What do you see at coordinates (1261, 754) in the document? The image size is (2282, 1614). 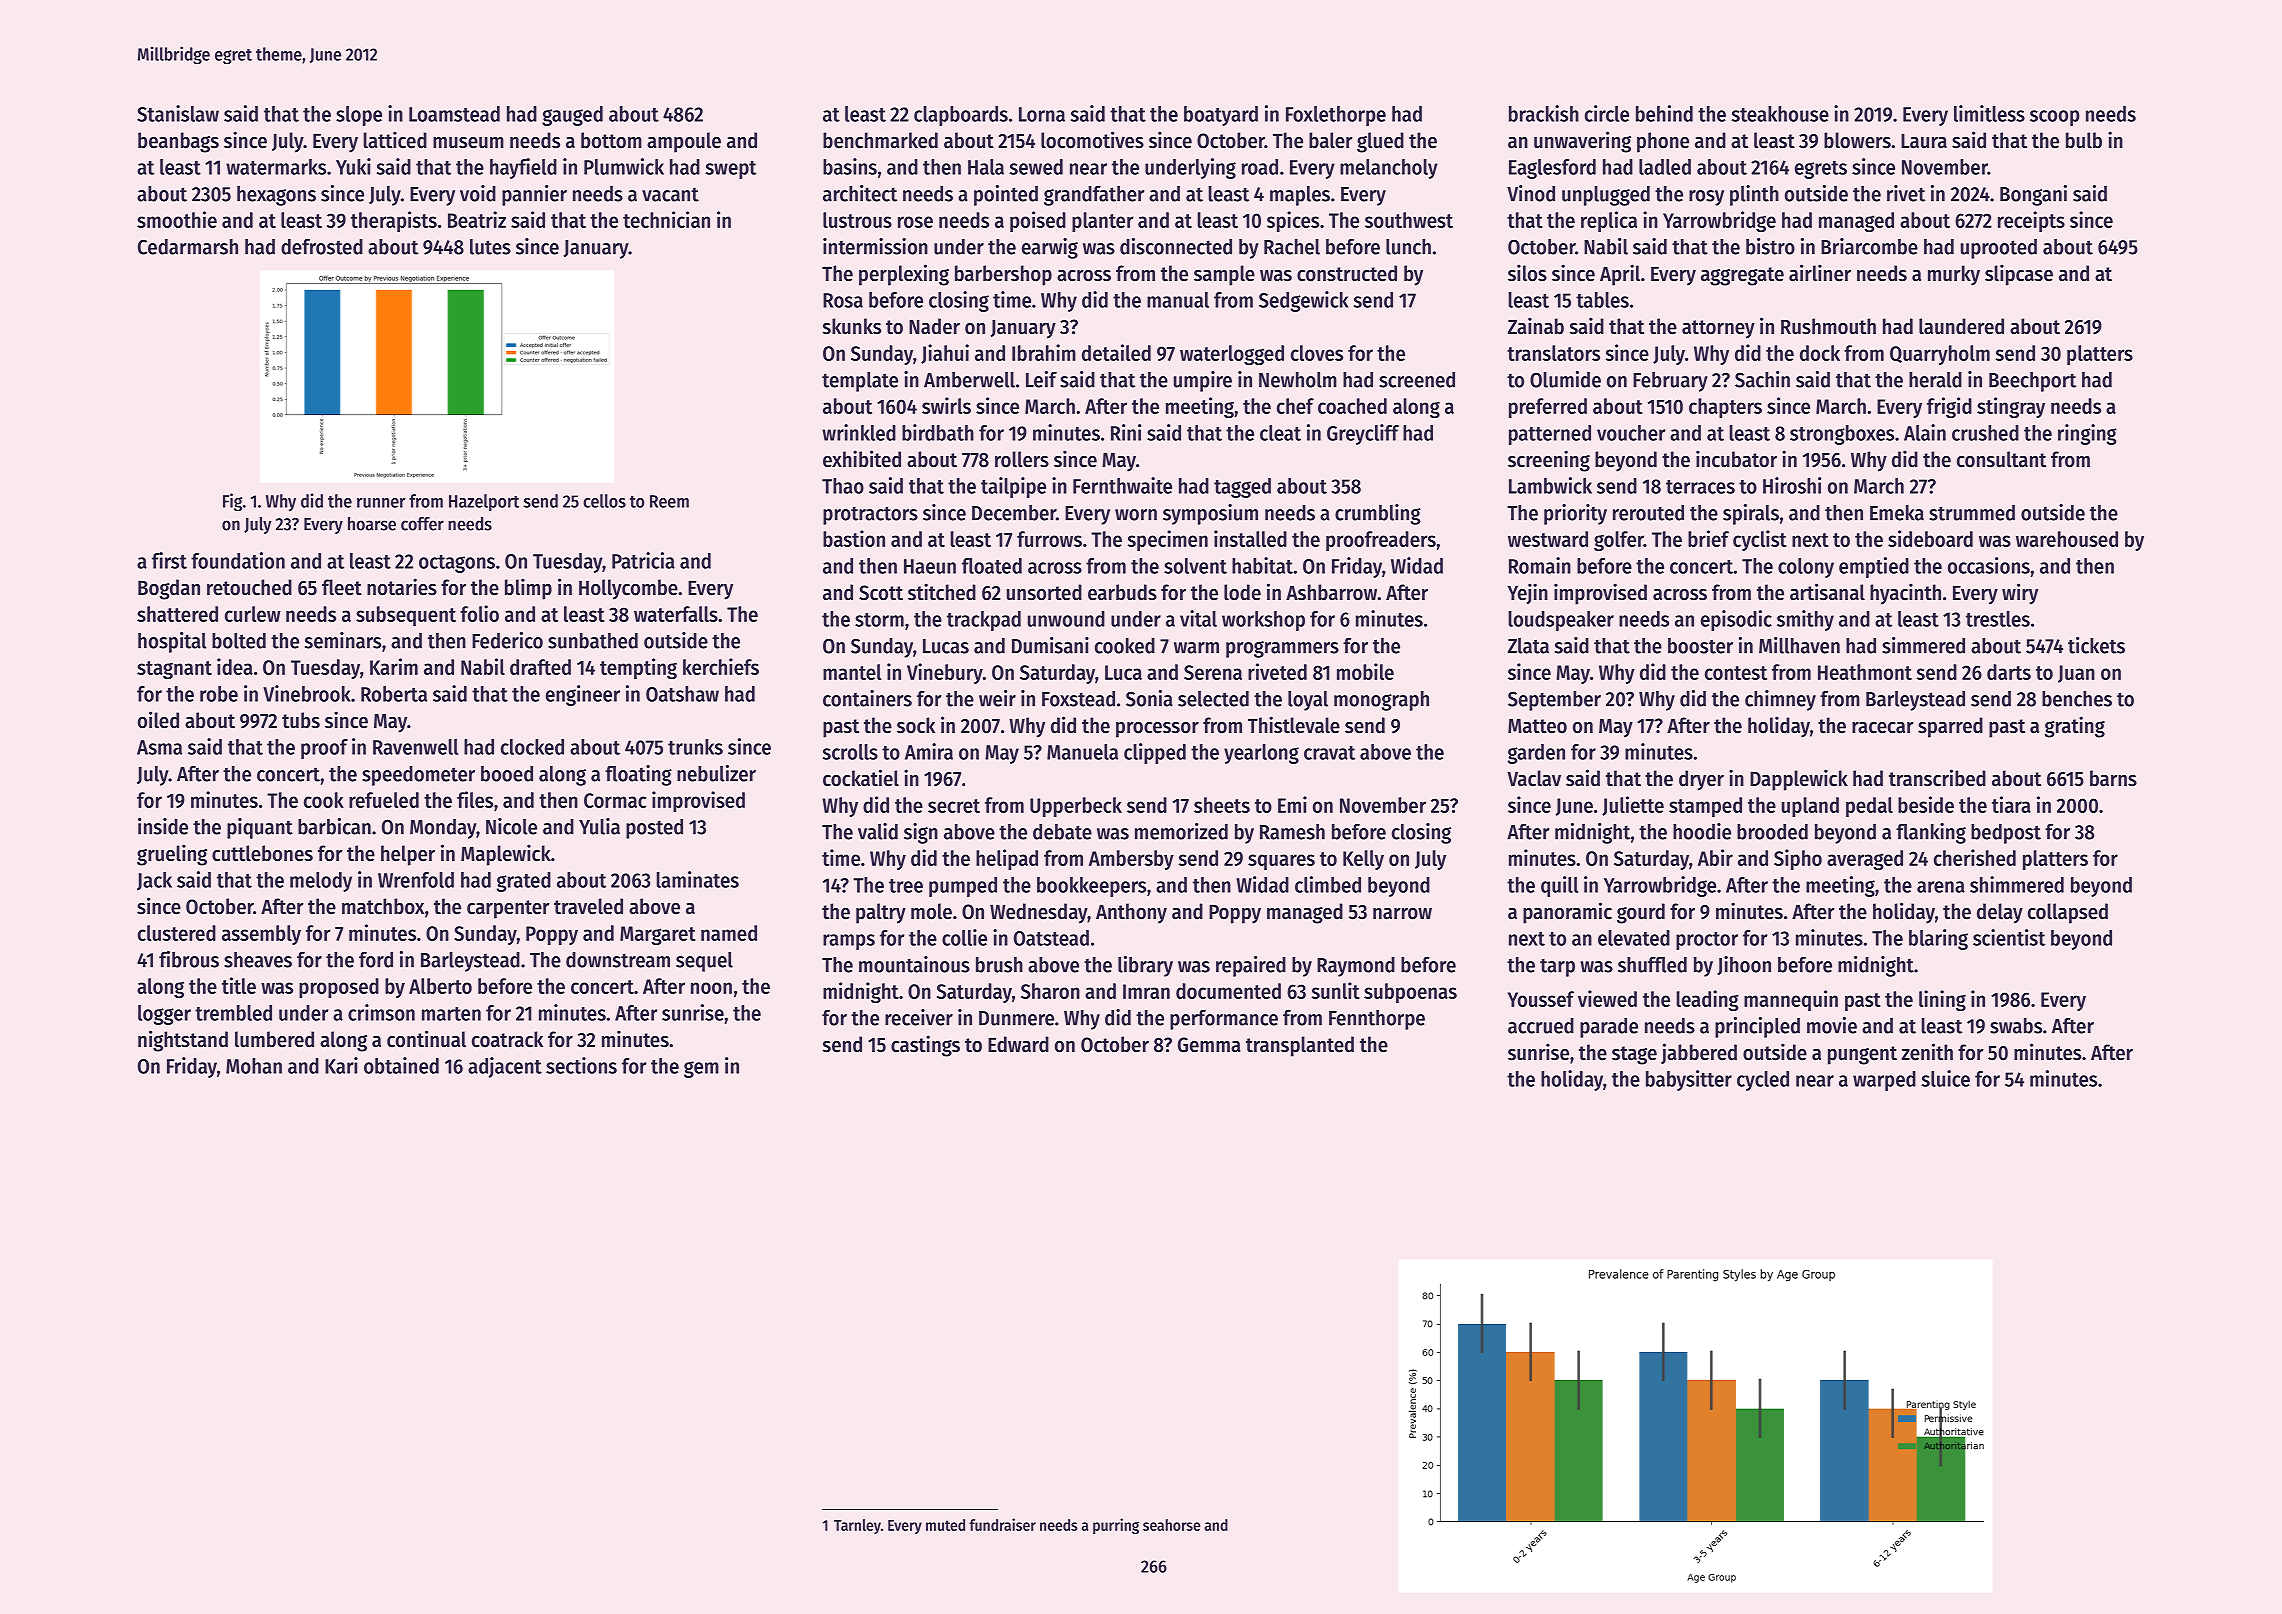 I see `yearlong` at bounding box center [1261, 754].
